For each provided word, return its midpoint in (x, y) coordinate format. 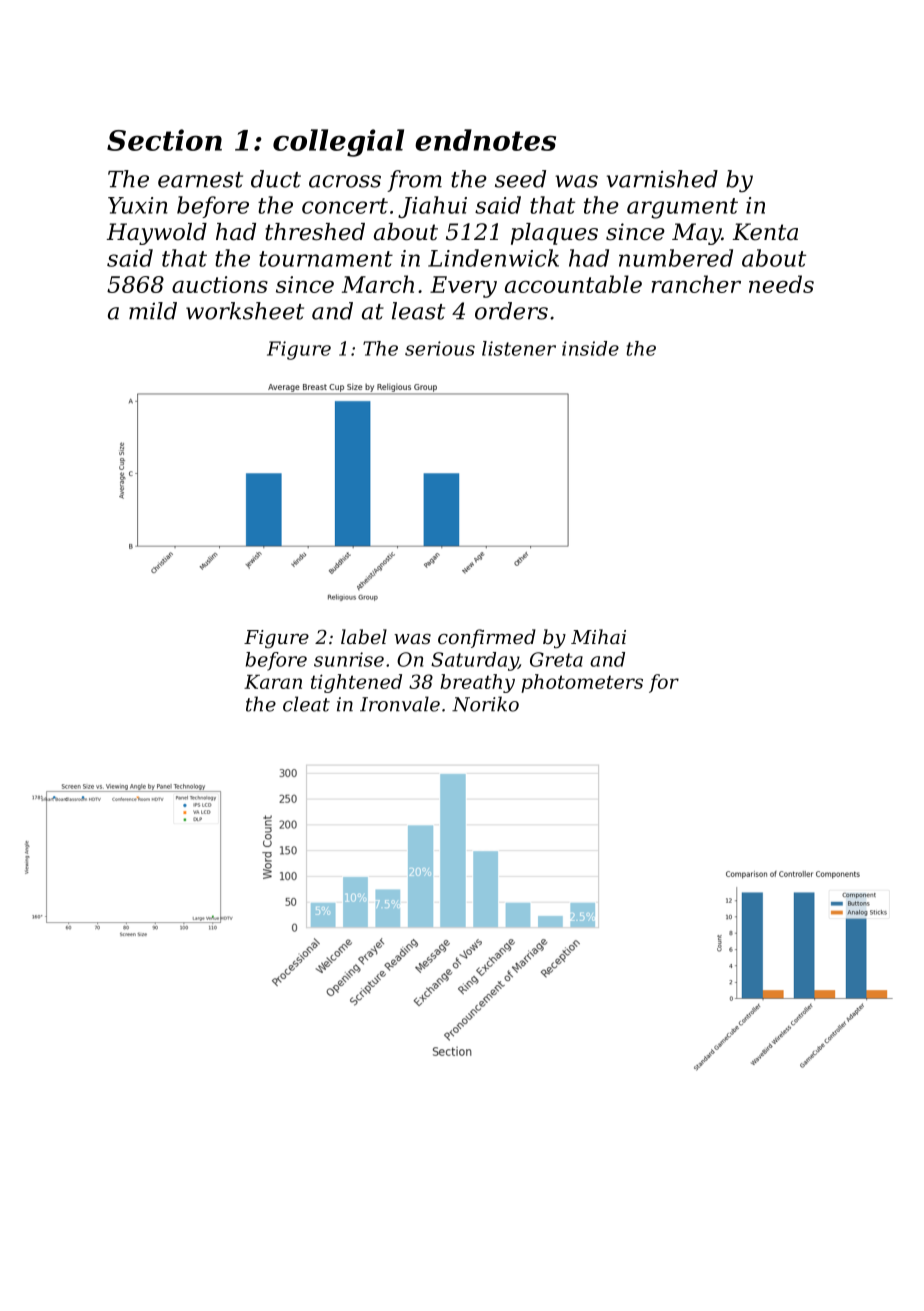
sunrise (349, 659)
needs (781, 284)
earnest (200, 180)
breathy (477, 683)
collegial (338, 143)
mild (153, 311)
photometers (582, 683)
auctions (220, 284)
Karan (273, 682)
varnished (662, 179)
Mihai (598, 636)
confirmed (487, 638)
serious (440, 348)
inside (590, 348)
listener (519, 348)
